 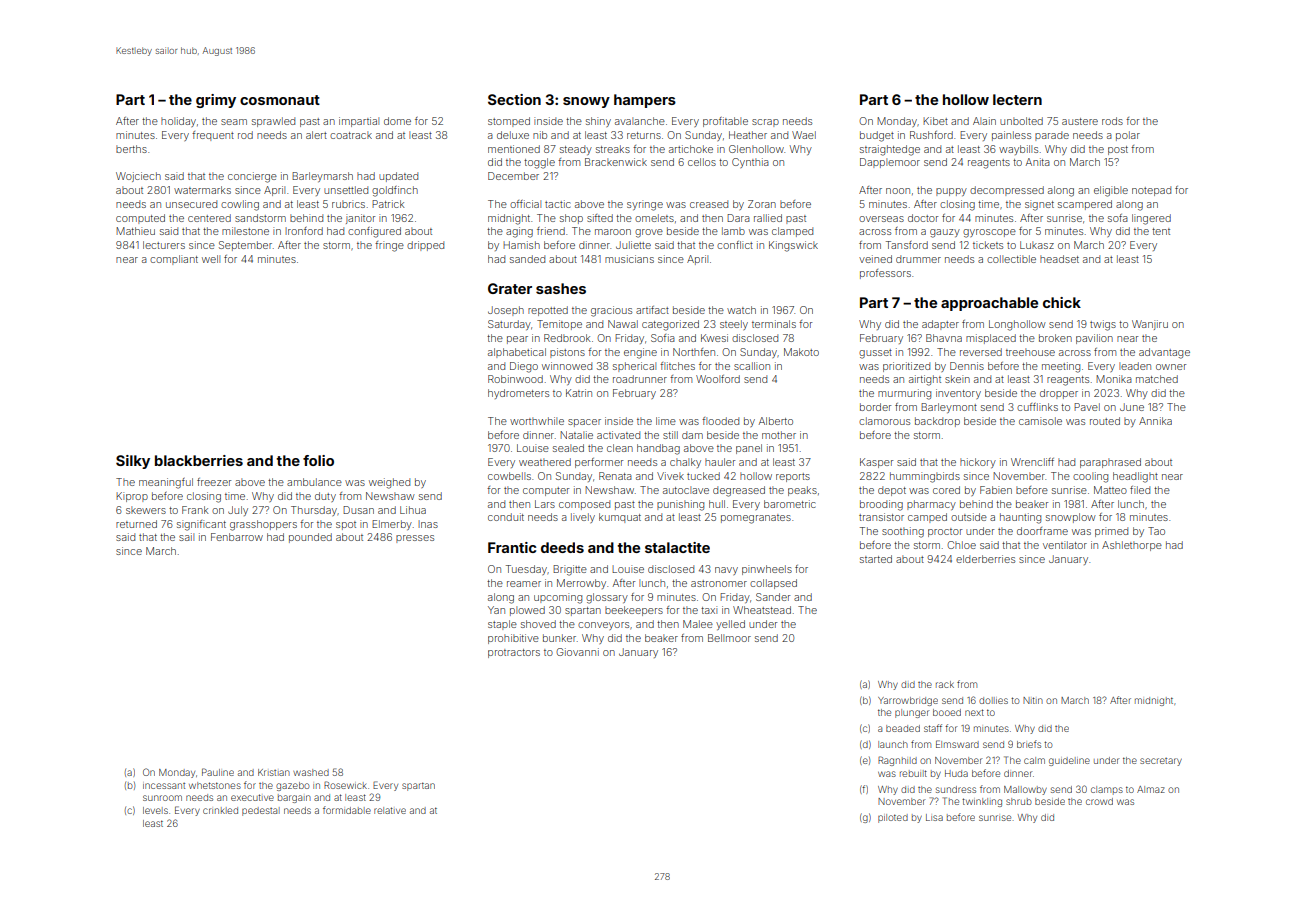 What do you see at coordinates (1033, 700) in the page?
I see `Nitin` at bounding box center [1033, 700].
